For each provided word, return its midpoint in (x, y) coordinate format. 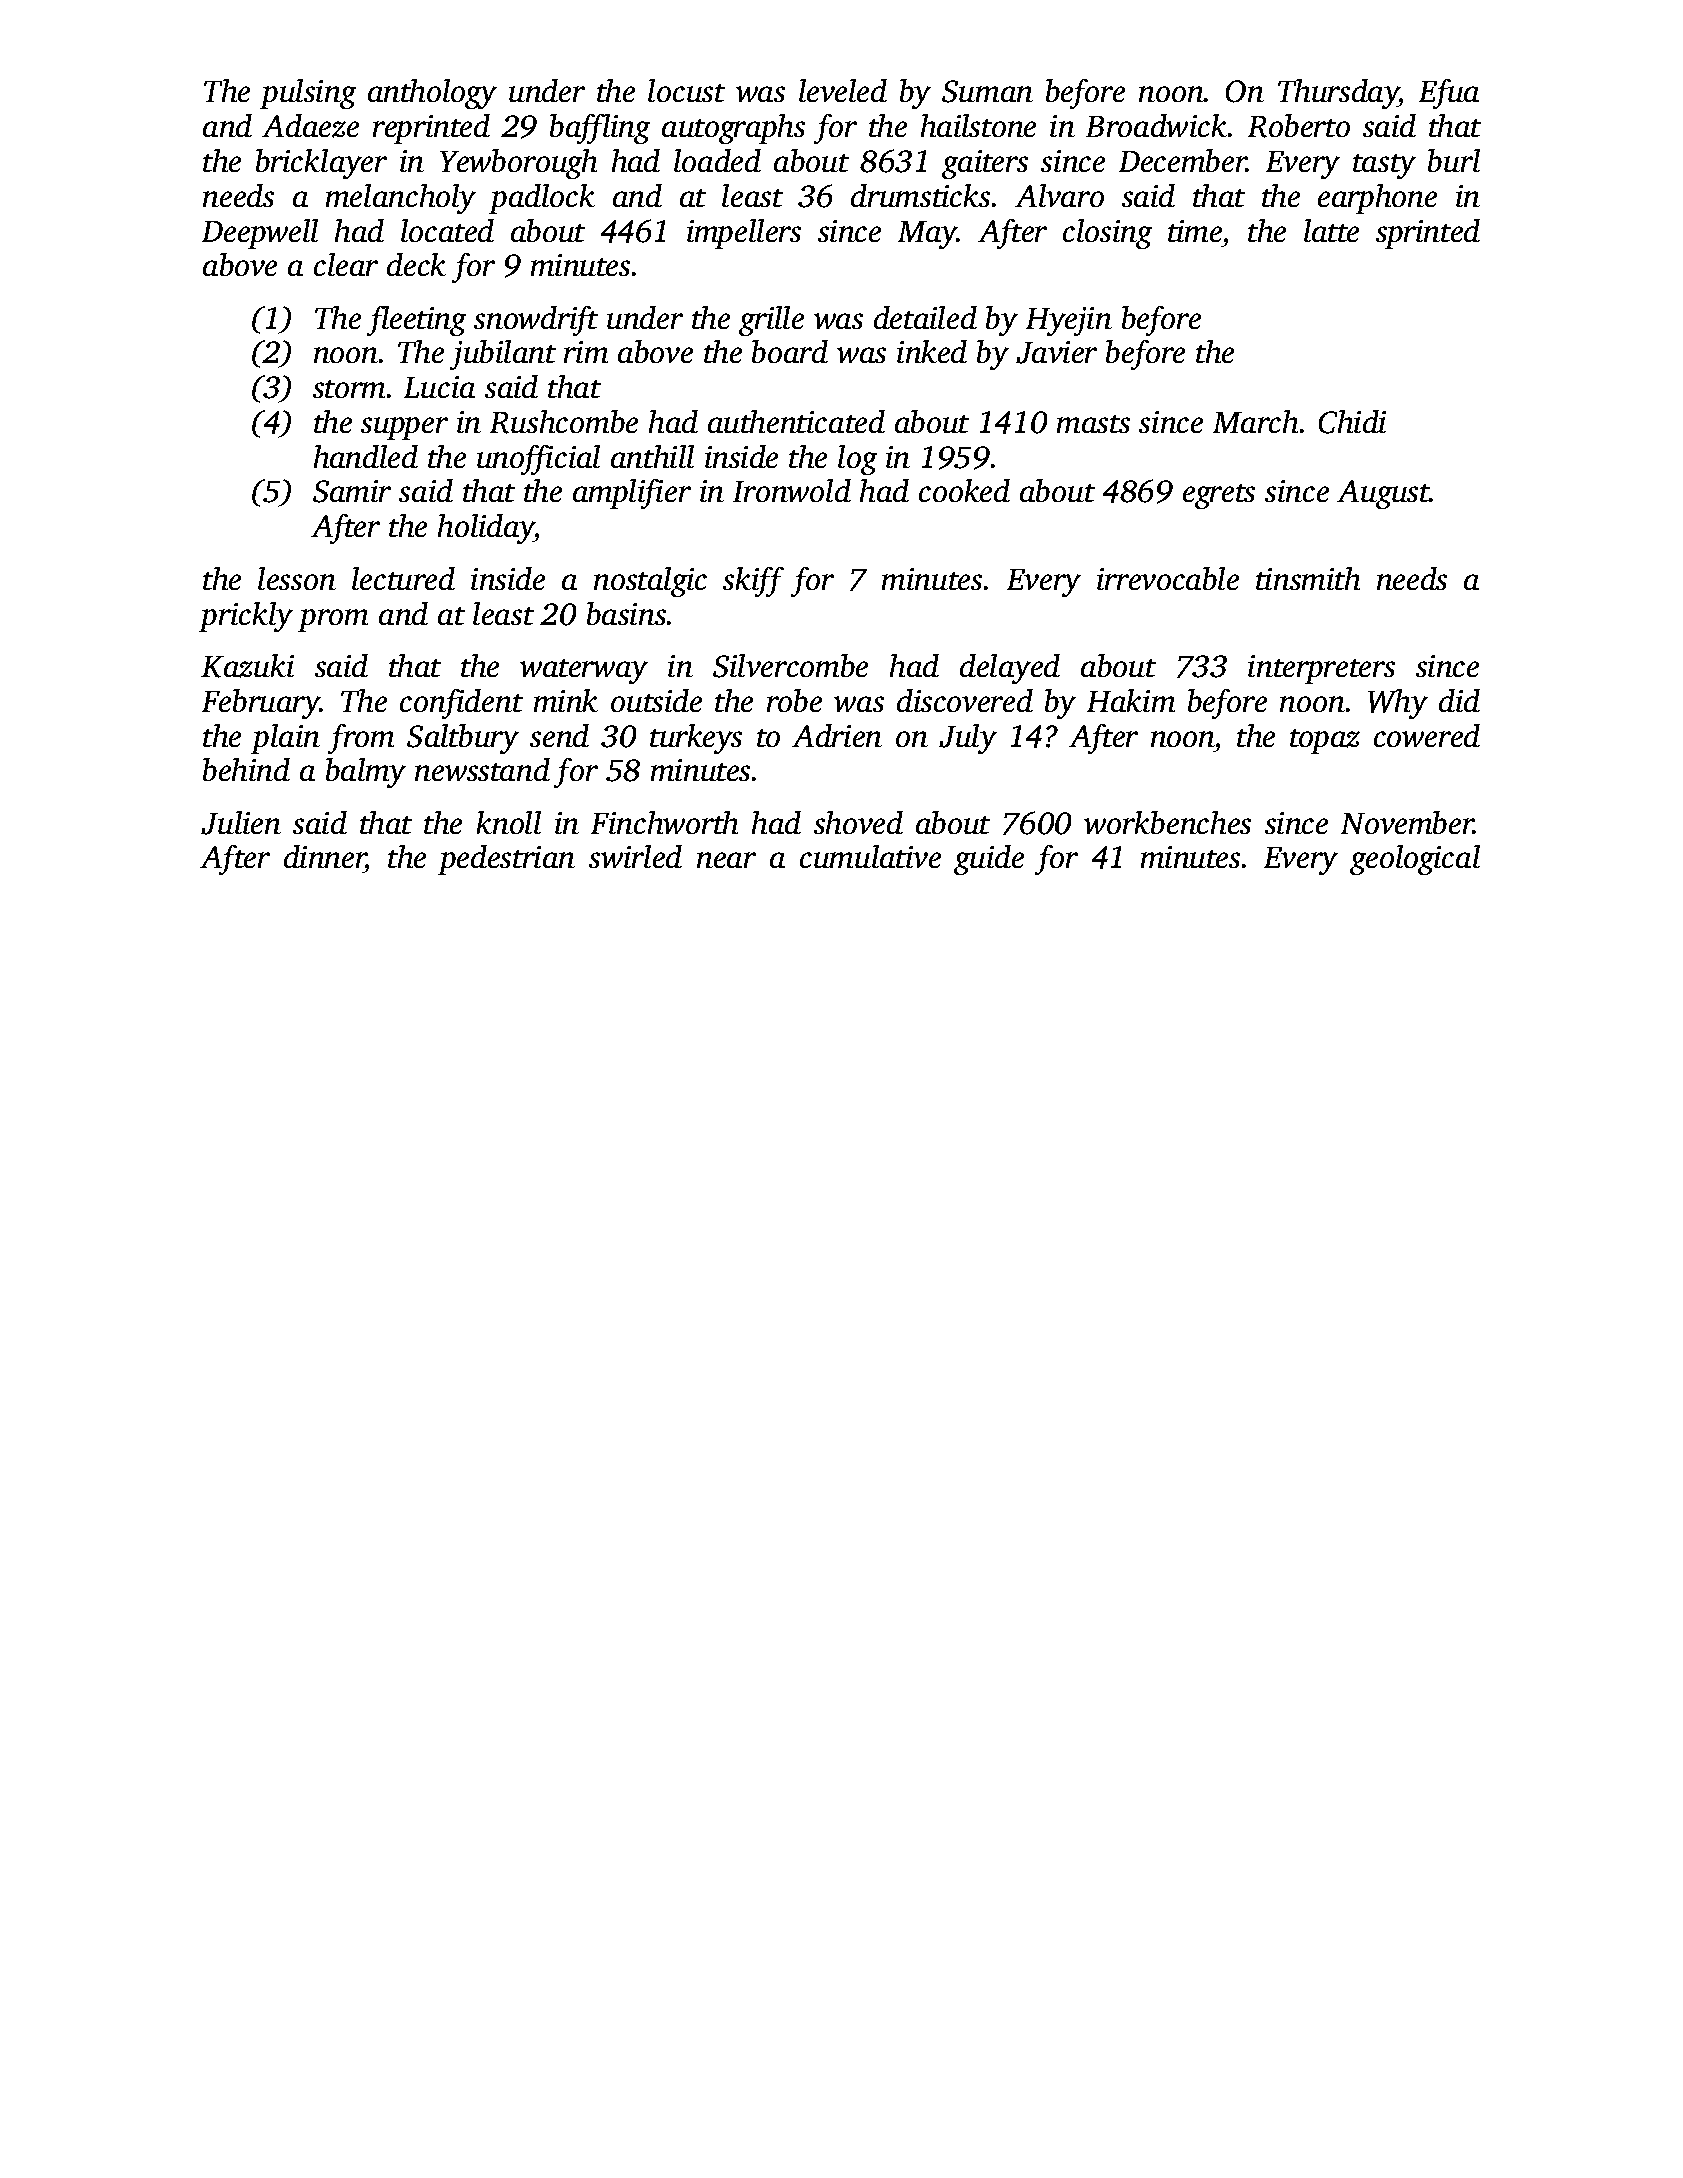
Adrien (837, 735)
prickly (246, 617)
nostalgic (650, 582)
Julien (241, 823)
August (1383, 494)
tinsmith (1308, 578)
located (447, 230)
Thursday (1338, 94)
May (927, 235)
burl (1454, 160)
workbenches (1167, 822)
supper (404, 428)
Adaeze (310, 126)
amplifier (632, 494)
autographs (733, 129)
